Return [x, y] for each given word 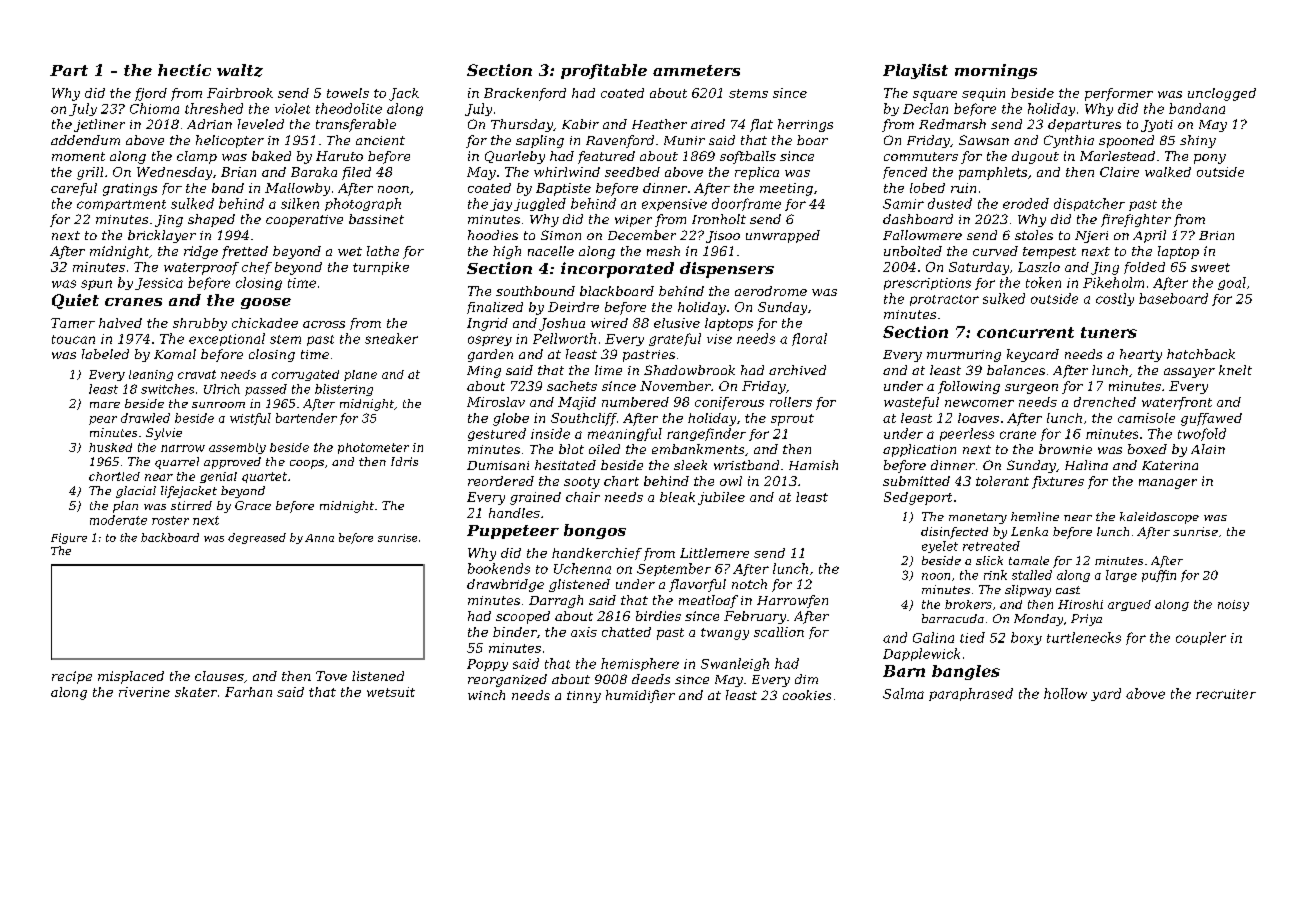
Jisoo [723, 237]
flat [761, 125]
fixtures [1058, 482]
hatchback [1201, 354]
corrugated [305, 375]
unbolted [913, 251]
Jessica [159, 284]
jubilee [721, 498]
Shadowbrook [689, 370]
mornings [996, 71]
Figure [69, 538]
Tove [331, 676]
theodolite [349, 108]
